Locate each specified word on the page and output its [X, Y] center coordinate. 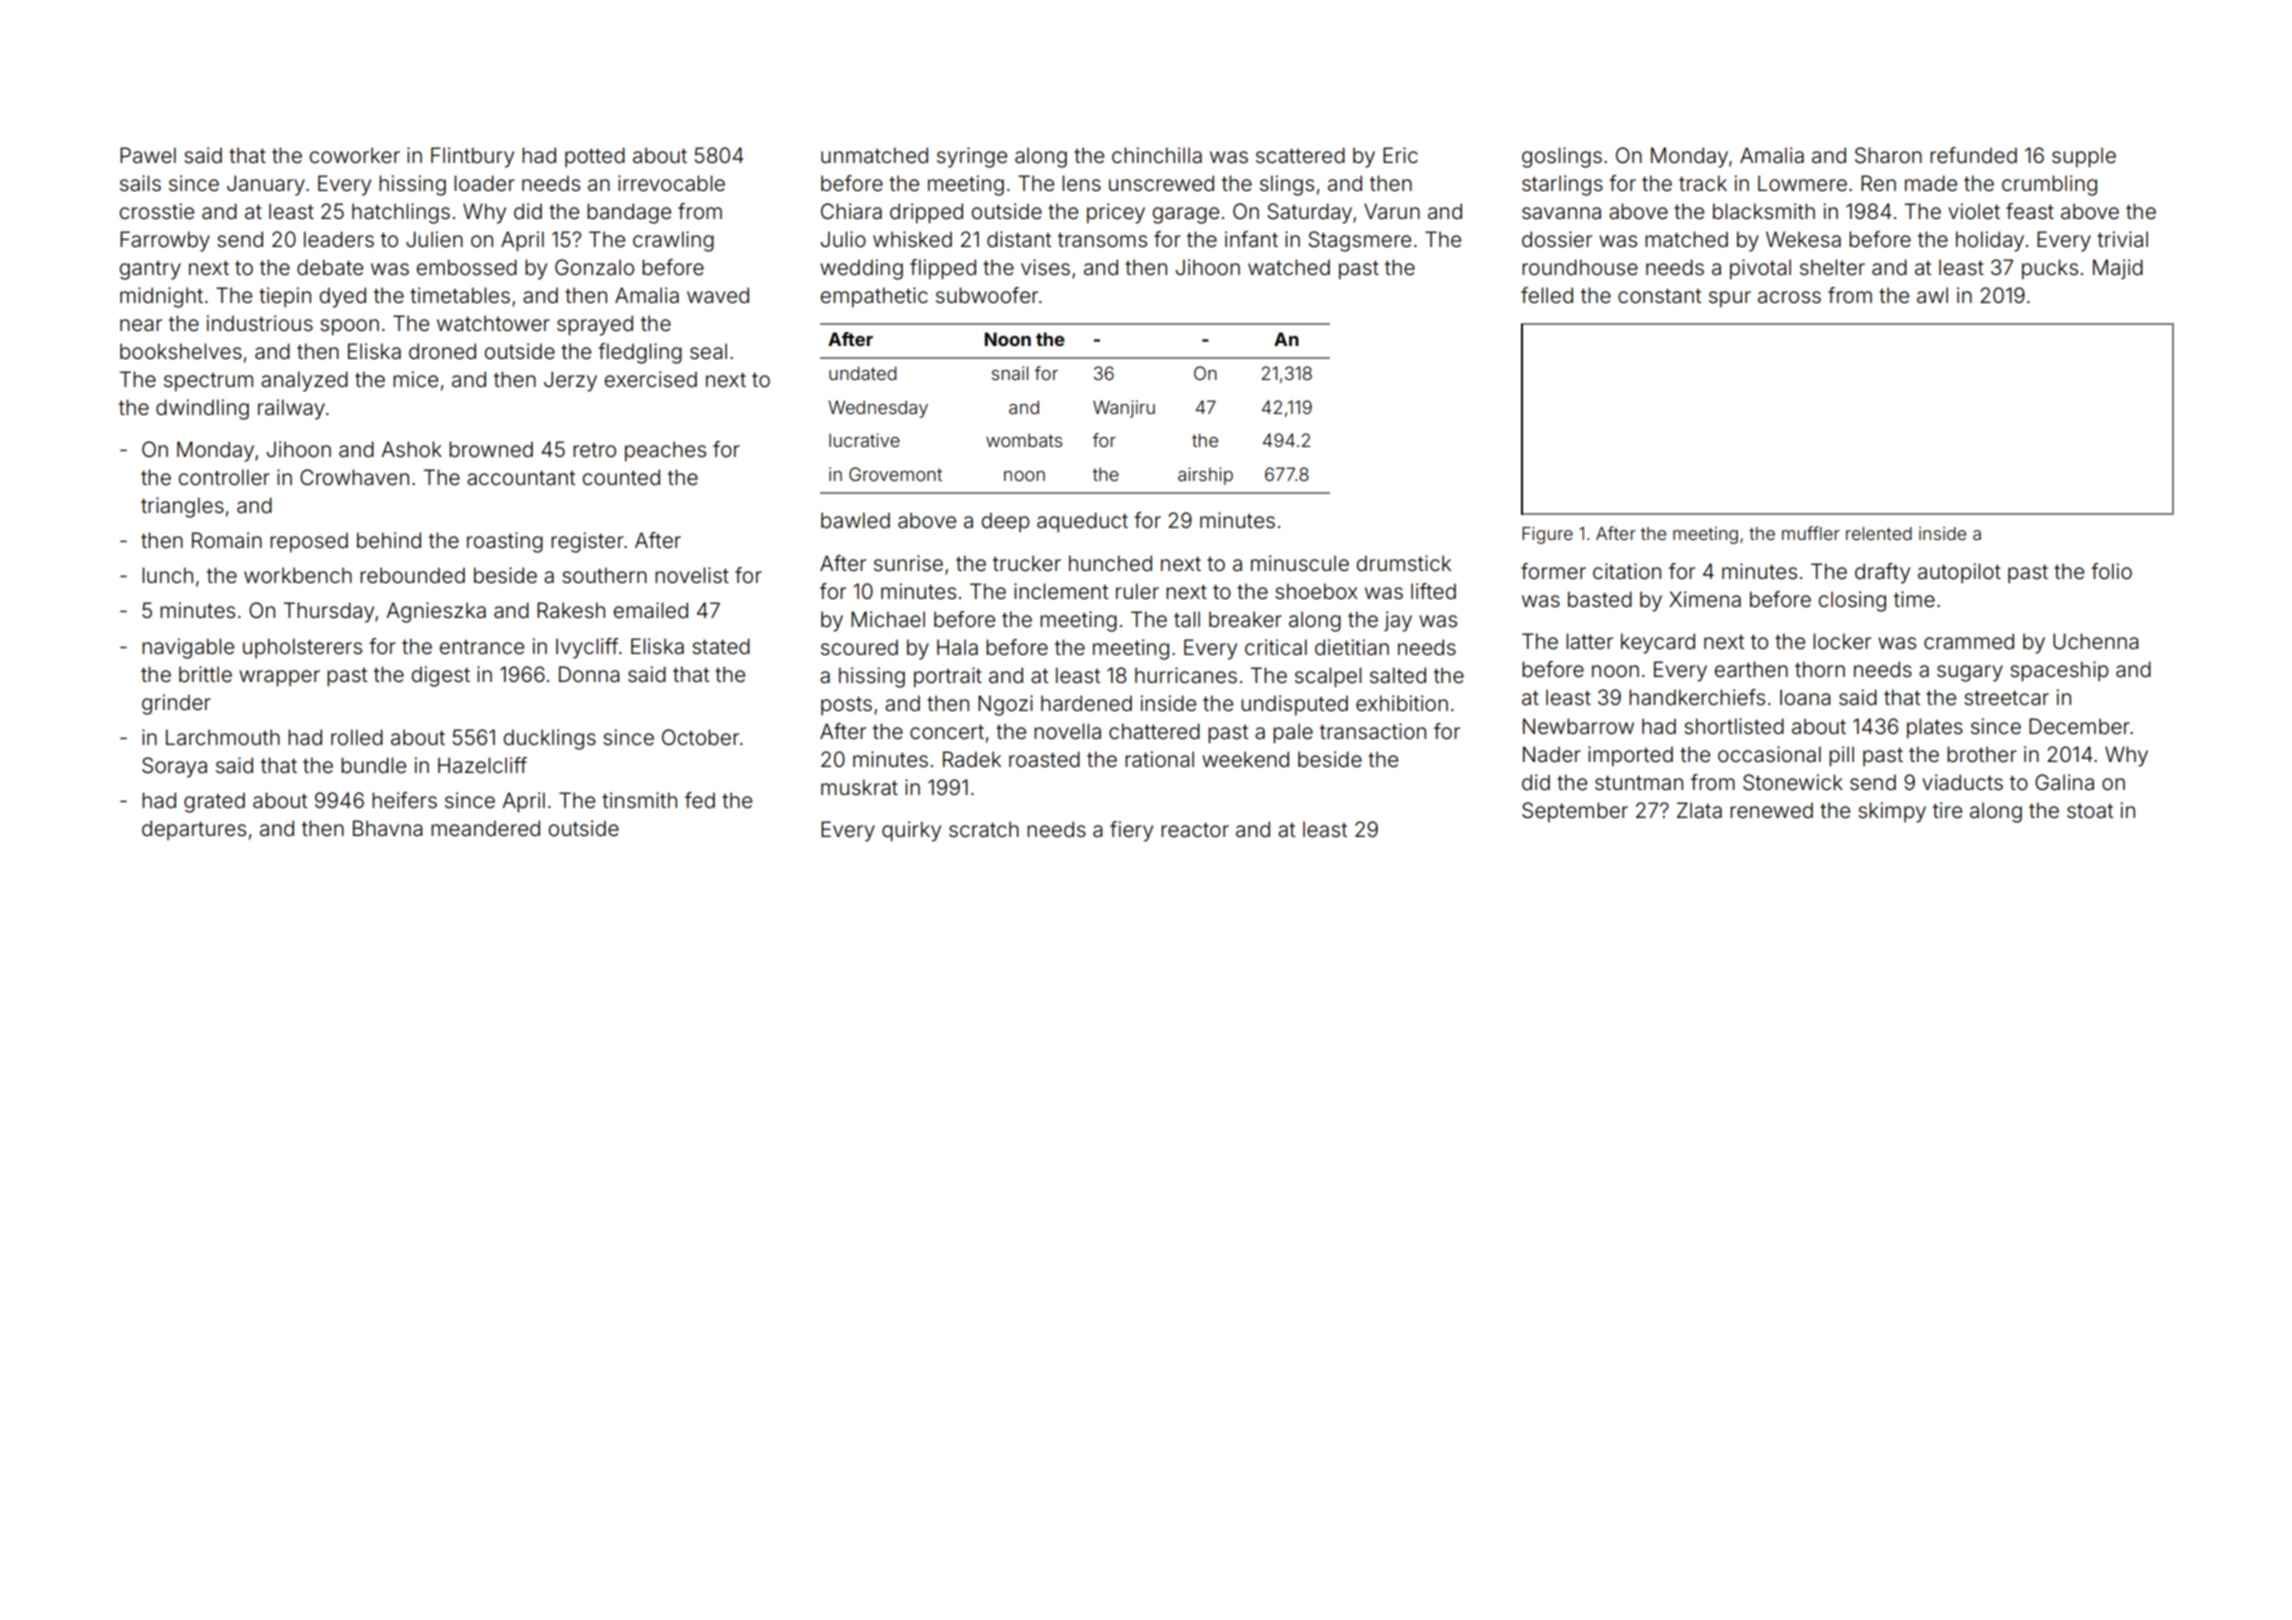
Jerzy [570, 381]
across [1789, 297]
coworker [355, 155]
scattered [1300, 155]
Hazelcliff [482, 765]
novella [1067, 731]
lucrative [864, 440]
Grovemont [895, 474]
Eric [1400, 155]
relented [1879, 533]
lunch [167, 575]
